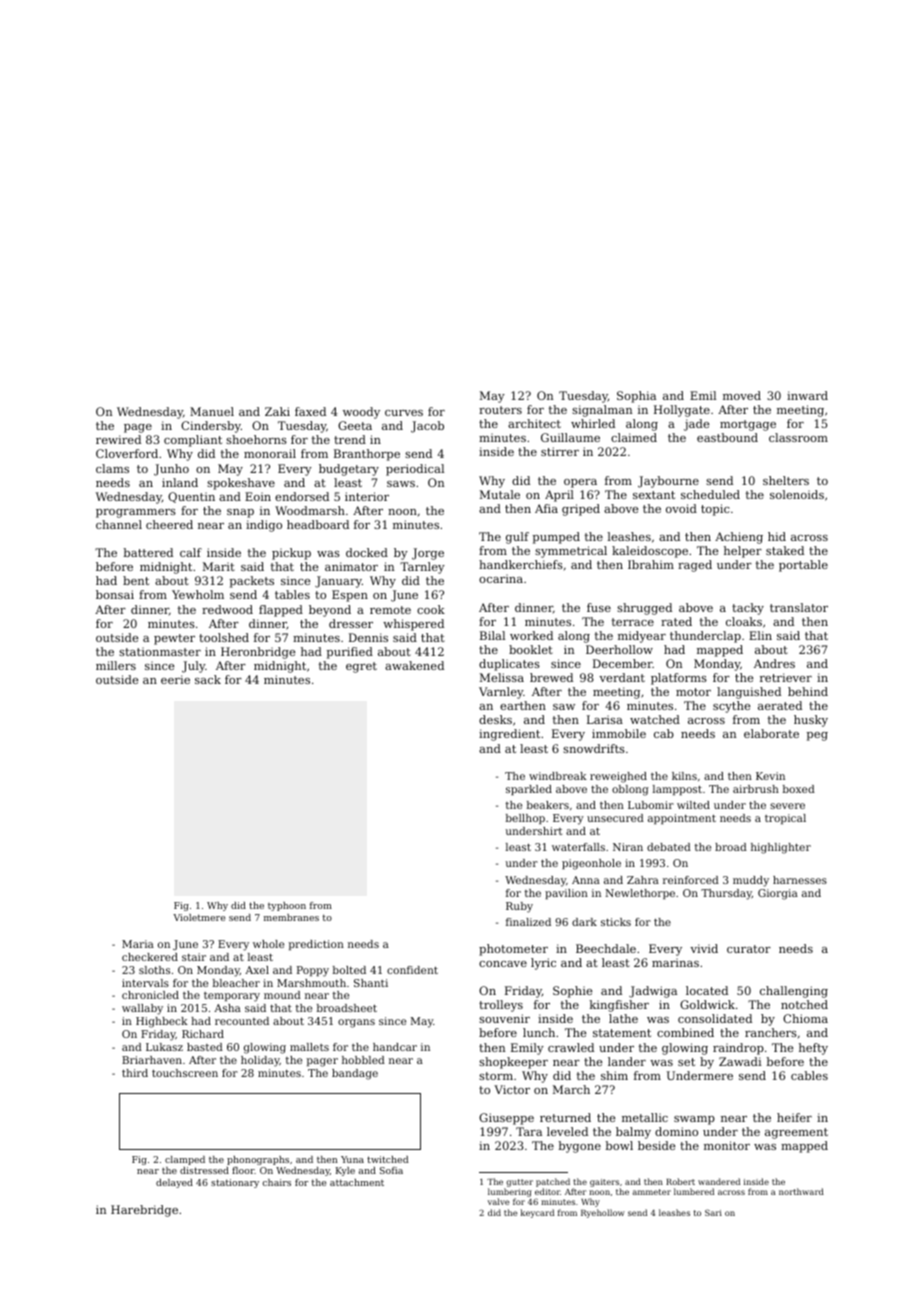  What do you see at coordinates (560, 451) in the page?
I see `stirrer` at bounding box center [560, 451].
